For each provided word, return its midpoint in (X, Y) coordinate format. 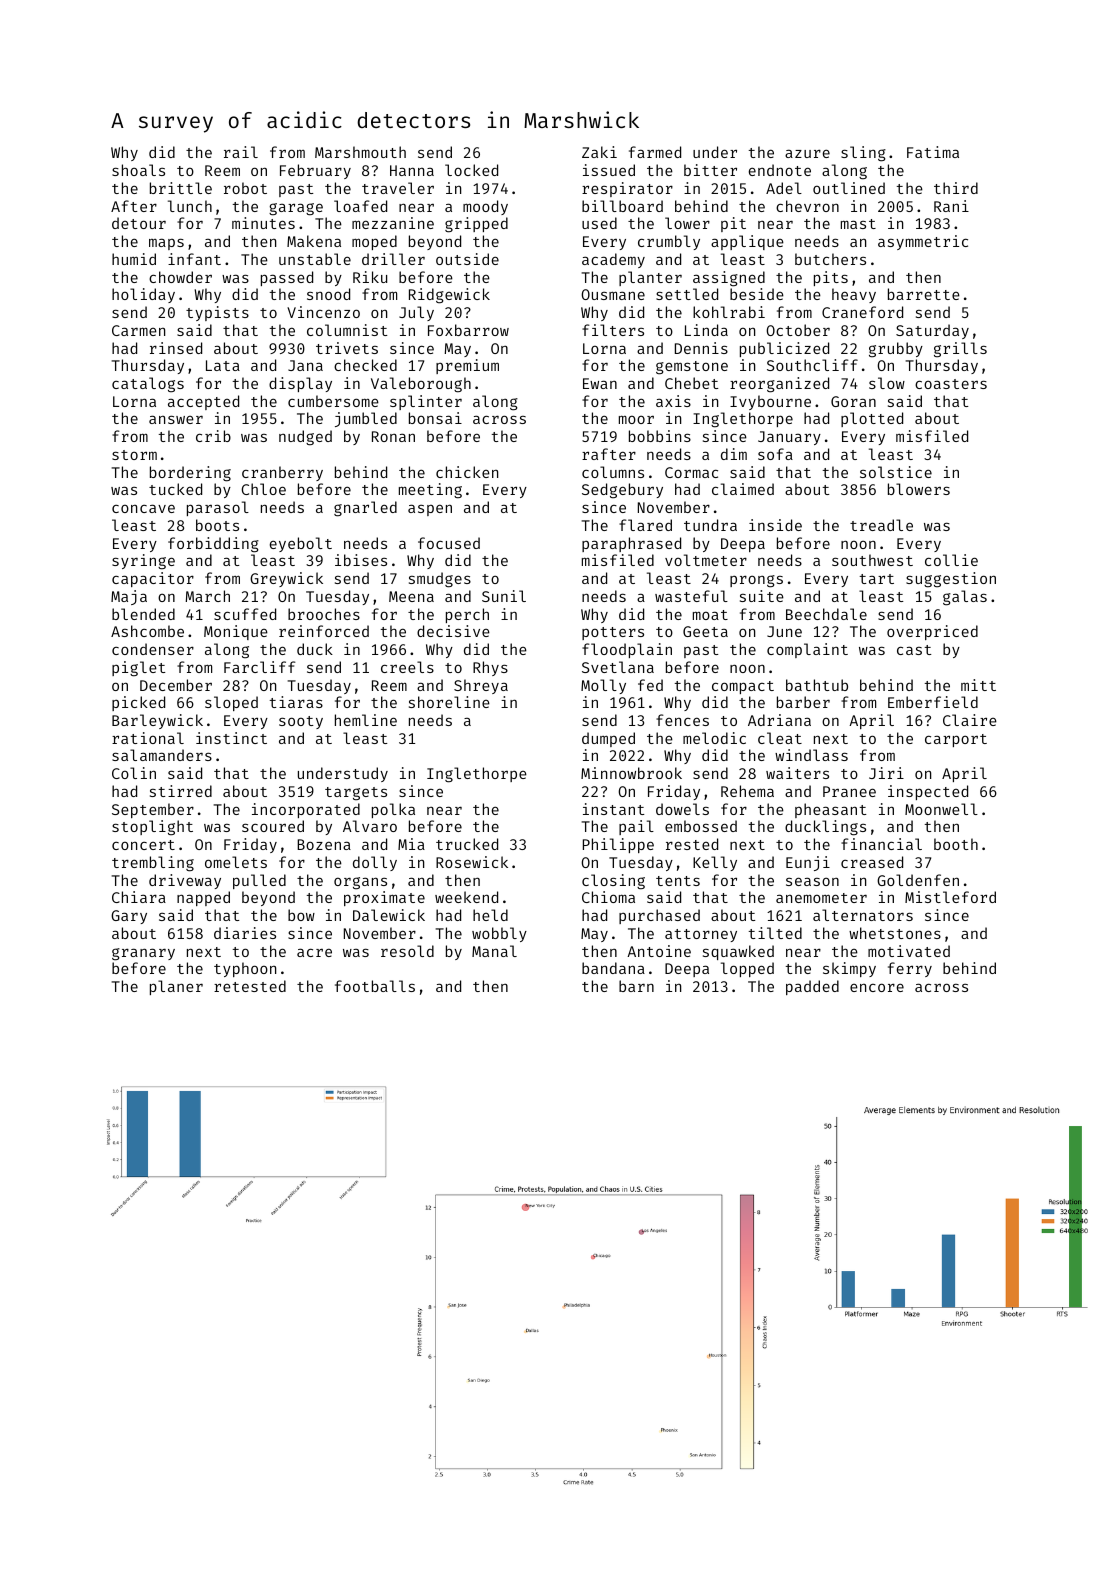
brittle (181, 188)
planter (650, 278)
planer (176, 987)
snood (328, 294)
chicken (467, 472)
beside (757, 294)
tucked (175, 489)
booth (956, 844)
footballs (375, 986)
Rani (951, 206)
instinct (231, 738)
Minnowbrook (631, 773)
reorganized (779, 385)
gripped (476, 225)
